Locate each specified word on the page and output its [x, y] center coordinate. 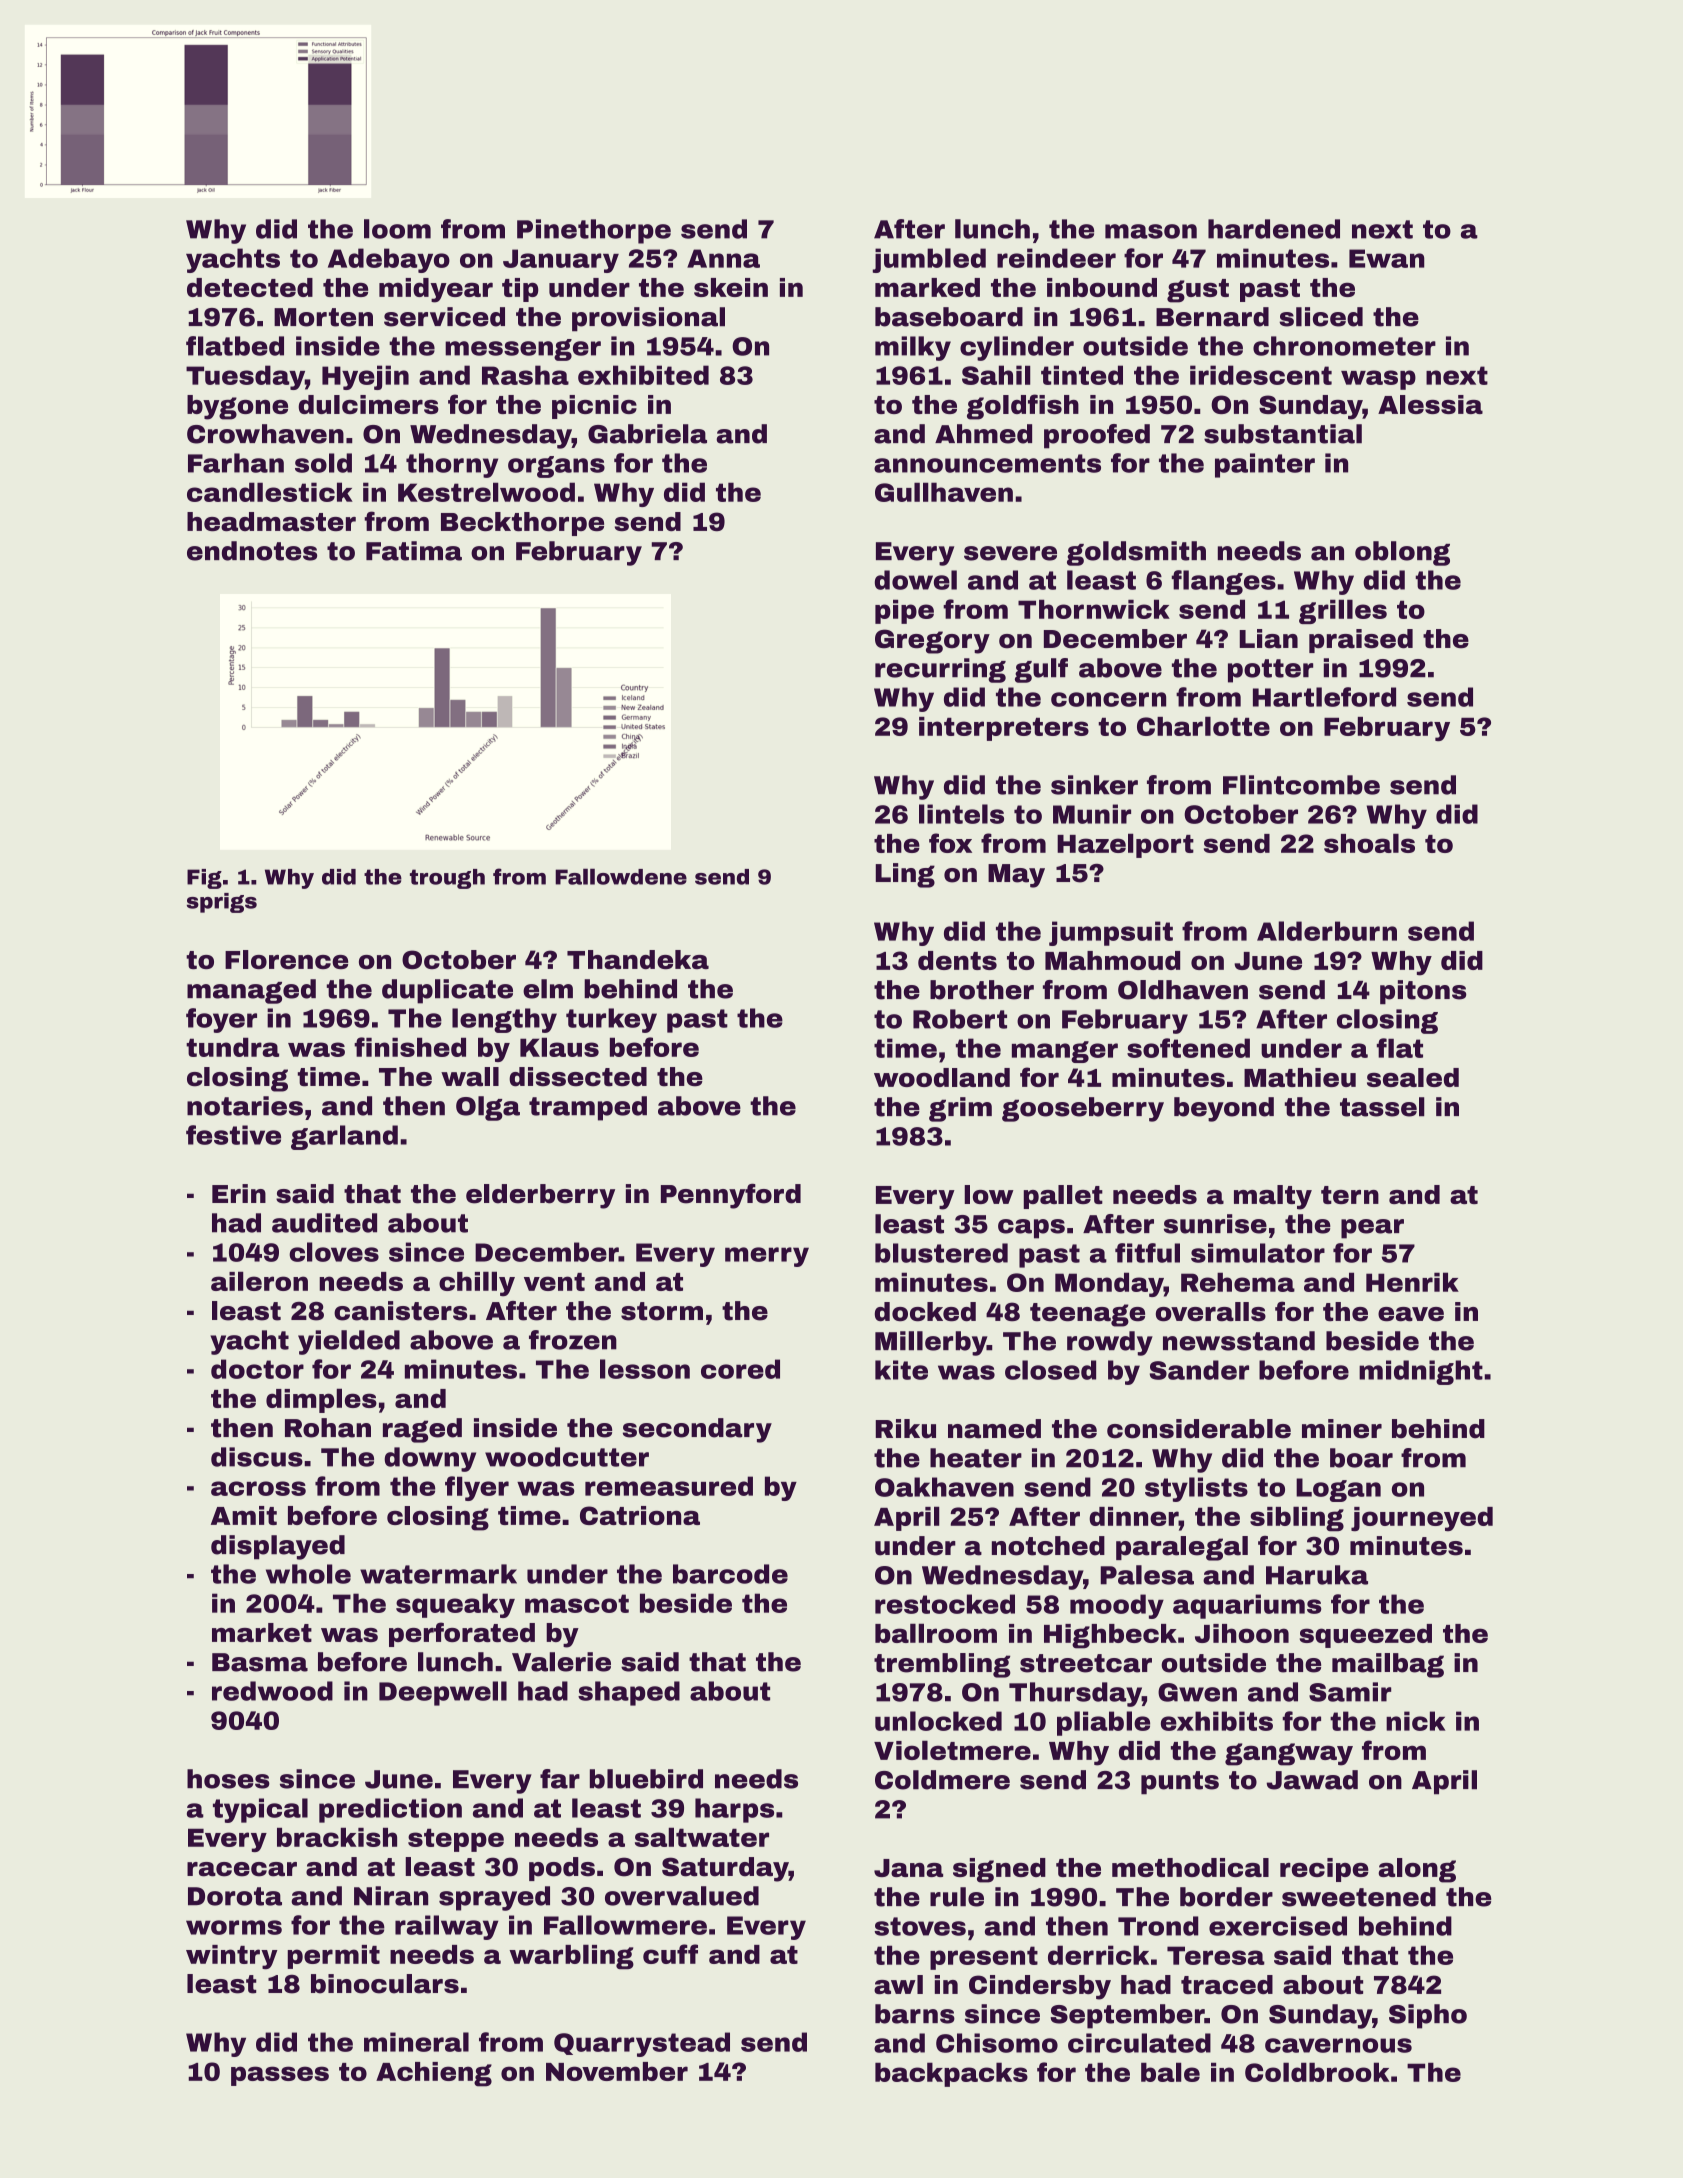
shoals [1369, 843]
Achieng [434, 2074]
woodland [942, 1077]
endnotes [252, 551]
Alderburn [1327, 931]
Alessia [1430, 404]
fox [950, 843]
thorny [452, 465]
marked [927, 287]
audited [324, 1223]
